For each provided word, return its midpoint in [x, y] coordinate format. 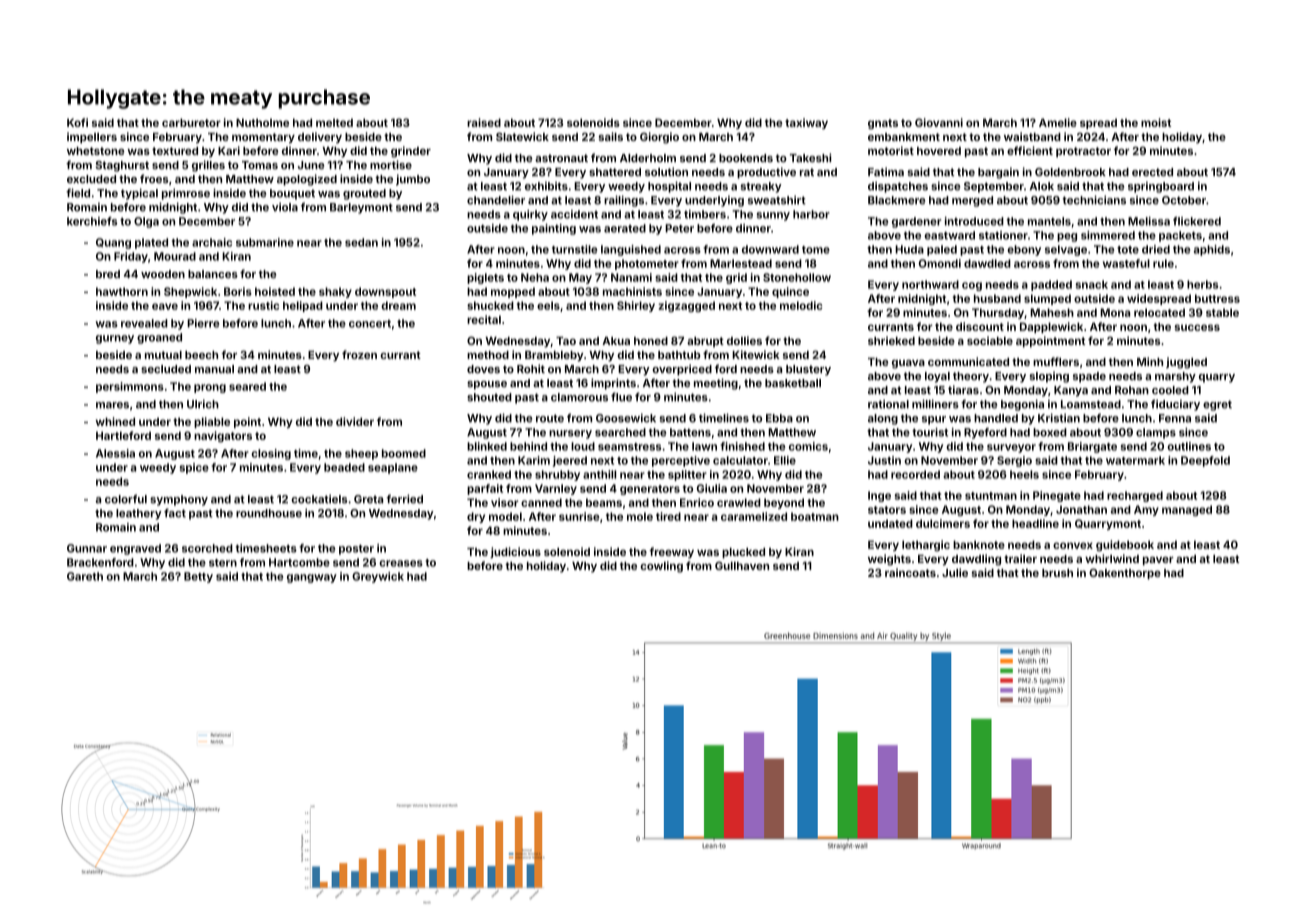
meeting [716, 384]
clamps [1156, 433]
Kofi [77, 122]
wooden [163, 274]
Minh [1150, 361]
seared [247, 386]
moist [1156, 122]
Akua [616, 341]
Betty [198, 577]
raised [484, 122]
